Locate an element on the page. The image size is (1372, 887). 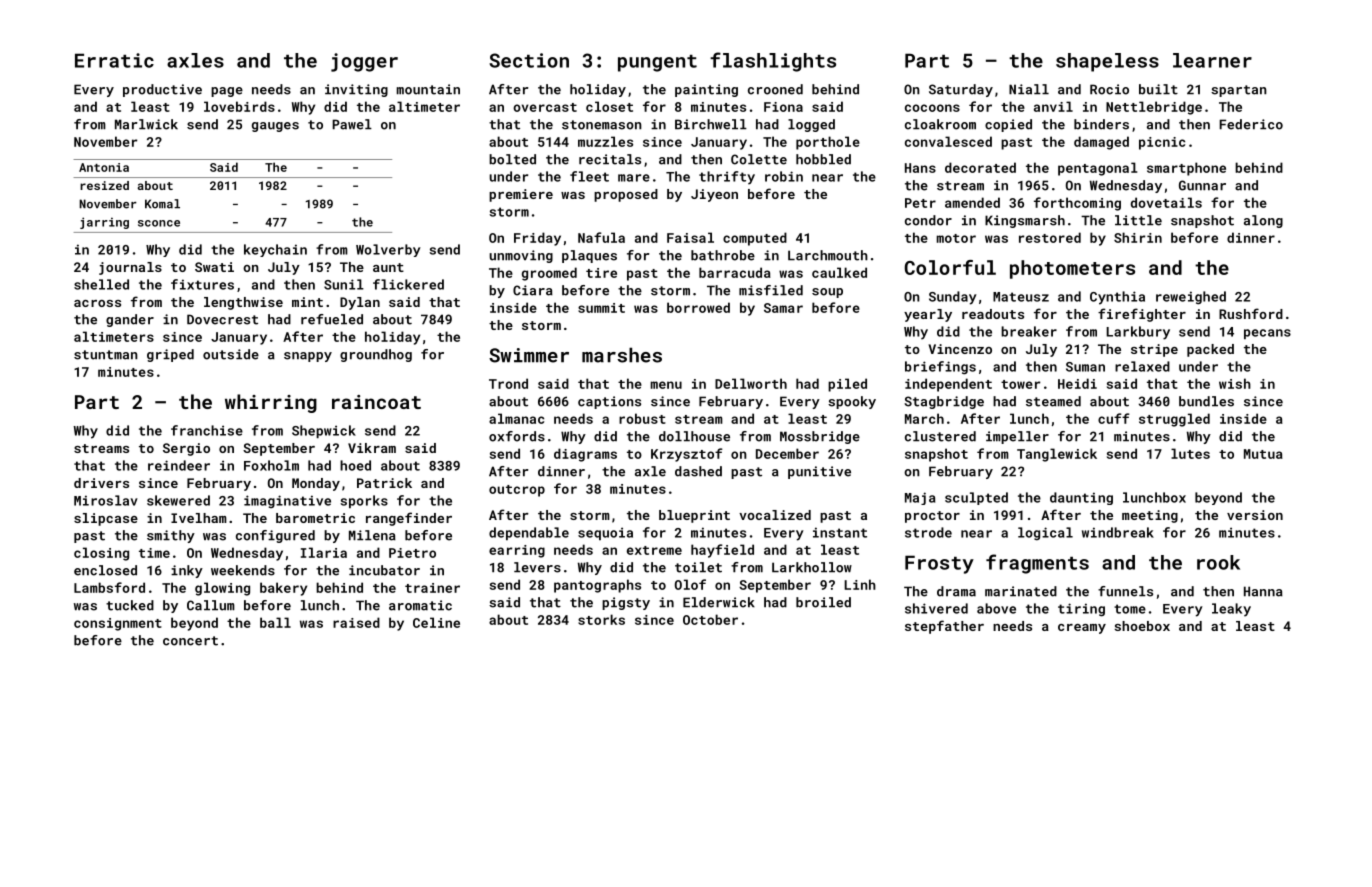
storks is located at coordinates (601, 619).
